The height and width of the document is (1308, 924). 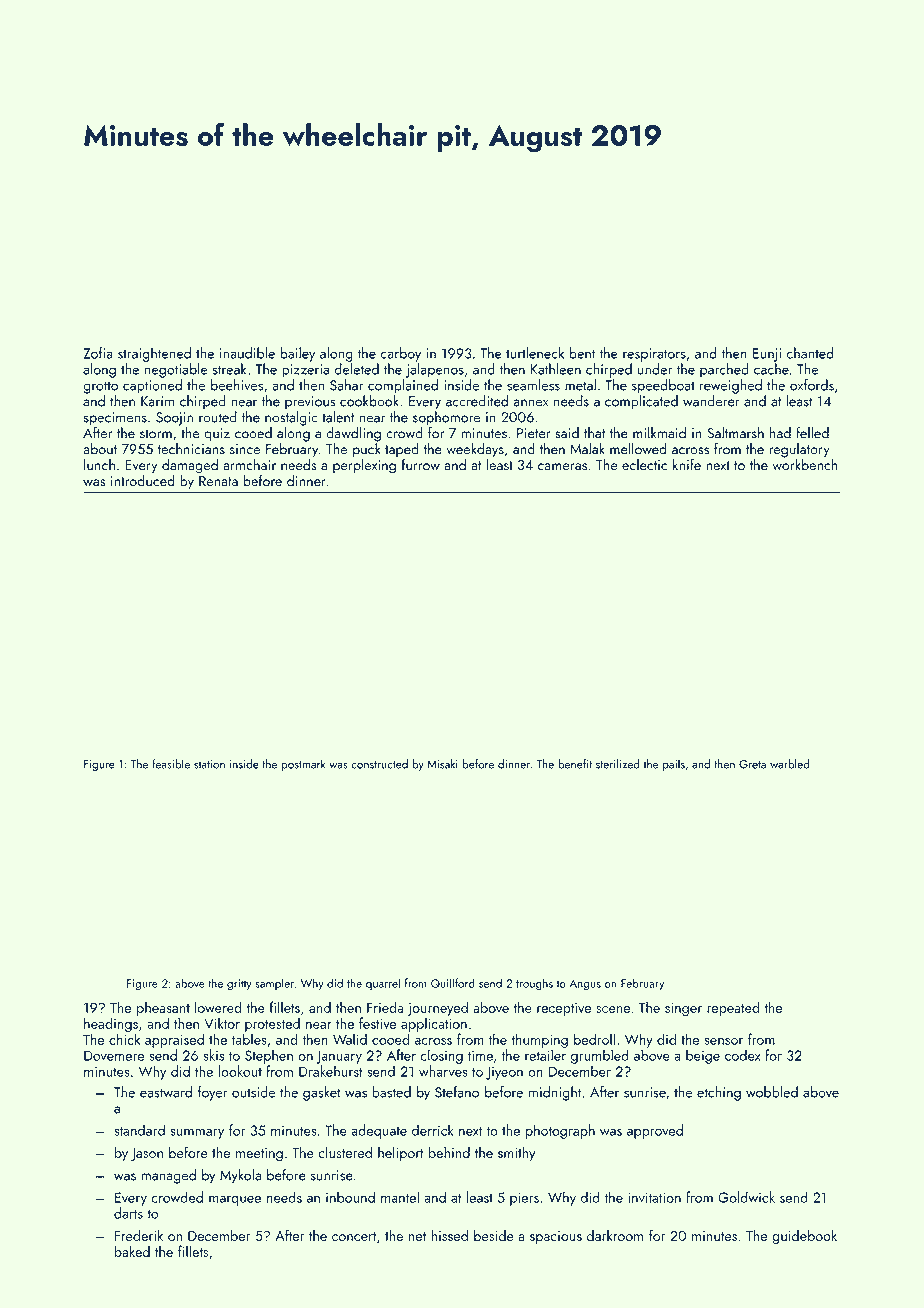 I want to click on weekdays, so click(x=475, y=450).
